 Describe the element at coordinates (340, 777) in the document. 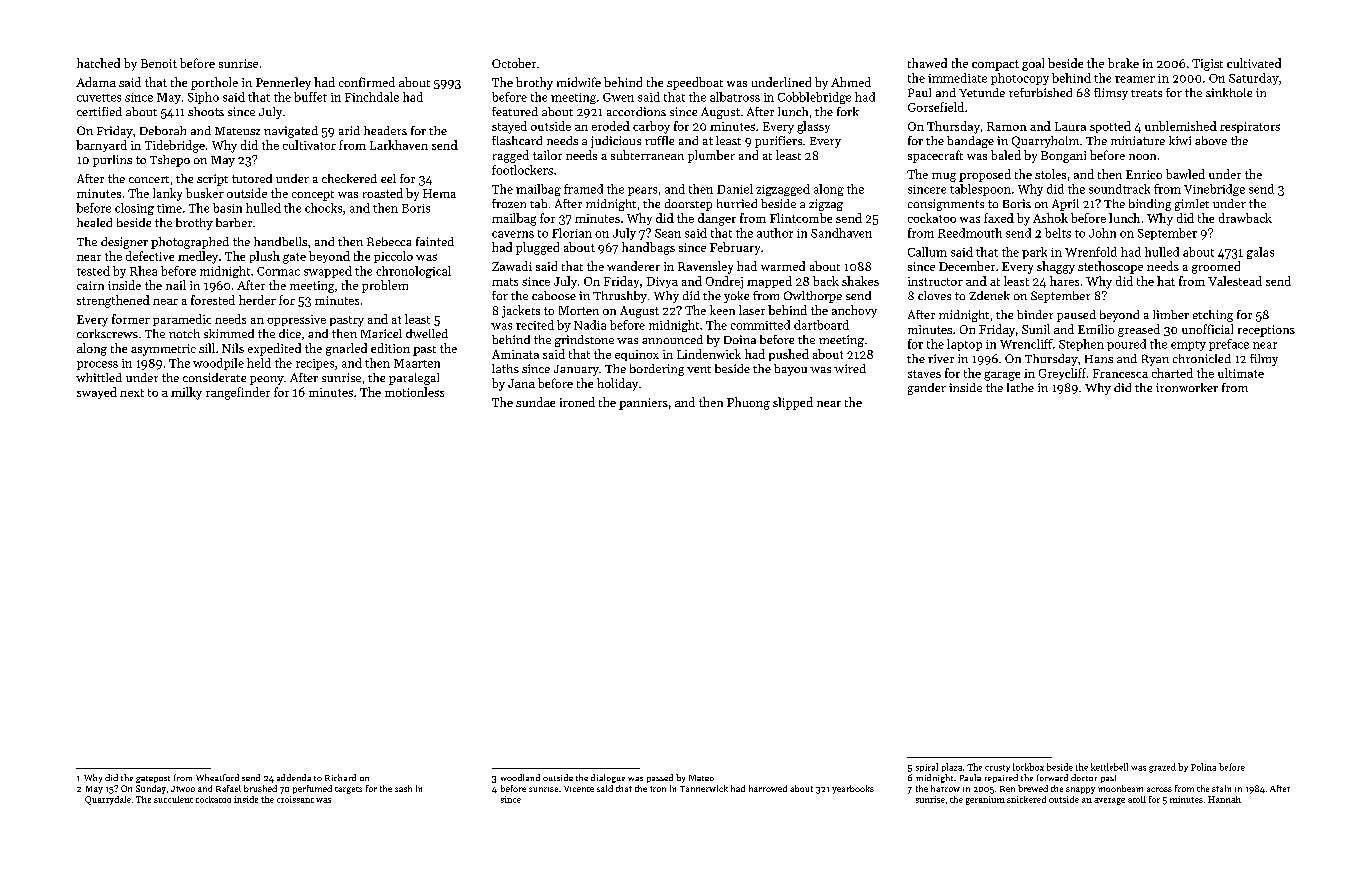

I see `Richard` at that location.
